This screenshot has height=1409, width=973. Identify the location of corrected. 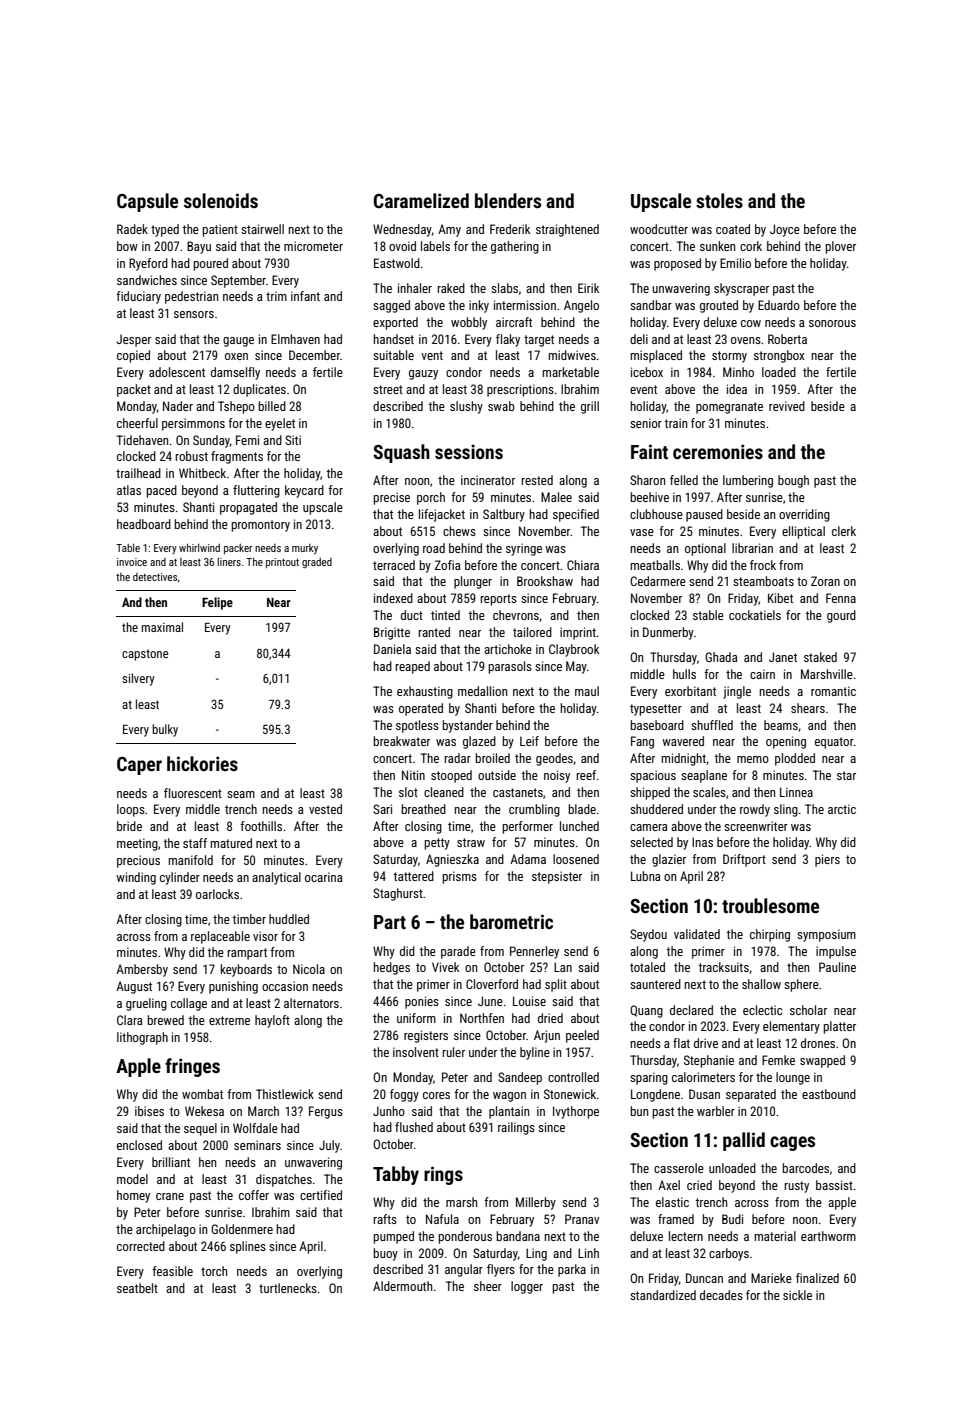
(141, 1246).
